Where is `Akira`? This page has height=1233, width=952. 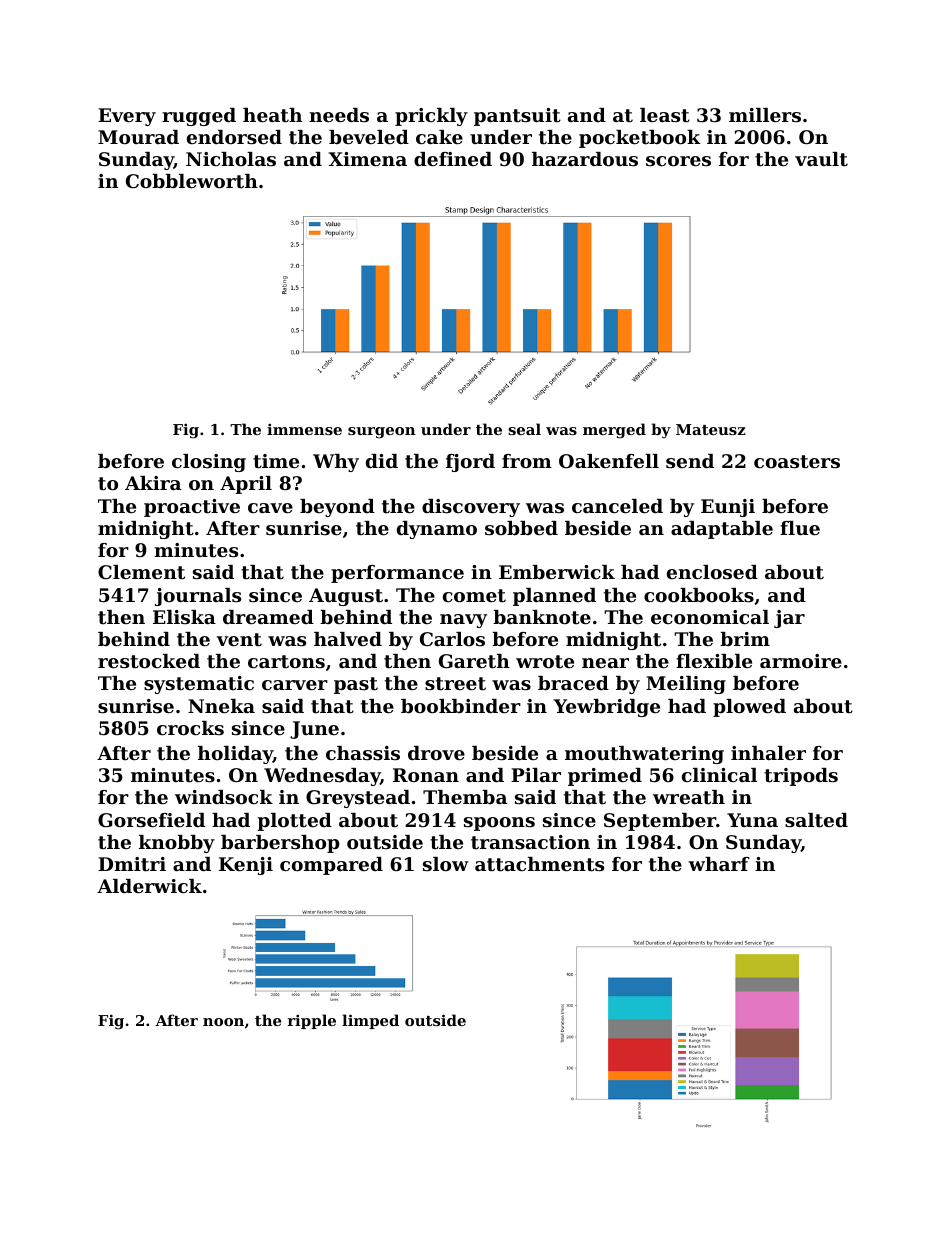
Akira is located at coordinates (153, 483).
